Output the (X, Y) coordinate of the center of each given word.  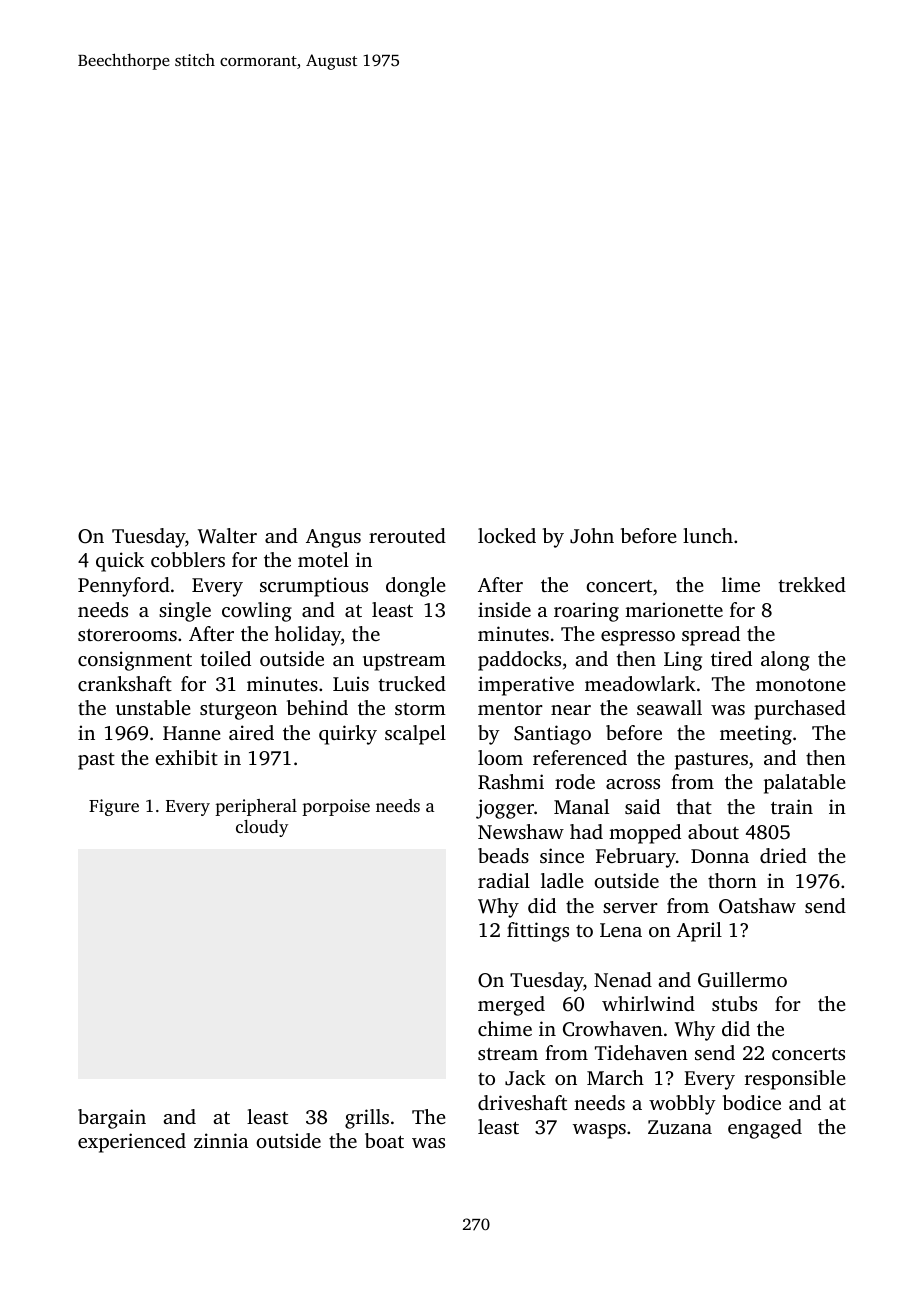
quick (120, 562)
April (699, 932)
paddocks (519, 661)
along (785, 661)
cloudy (262, 828)
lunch (708, 535)
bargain (112, 1119)
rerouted (407, 535)
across (633, 784)
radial (504, 880)
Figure (114, 807)
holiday (308, 636)
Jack (525, 1078)
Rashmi (511, 782)
